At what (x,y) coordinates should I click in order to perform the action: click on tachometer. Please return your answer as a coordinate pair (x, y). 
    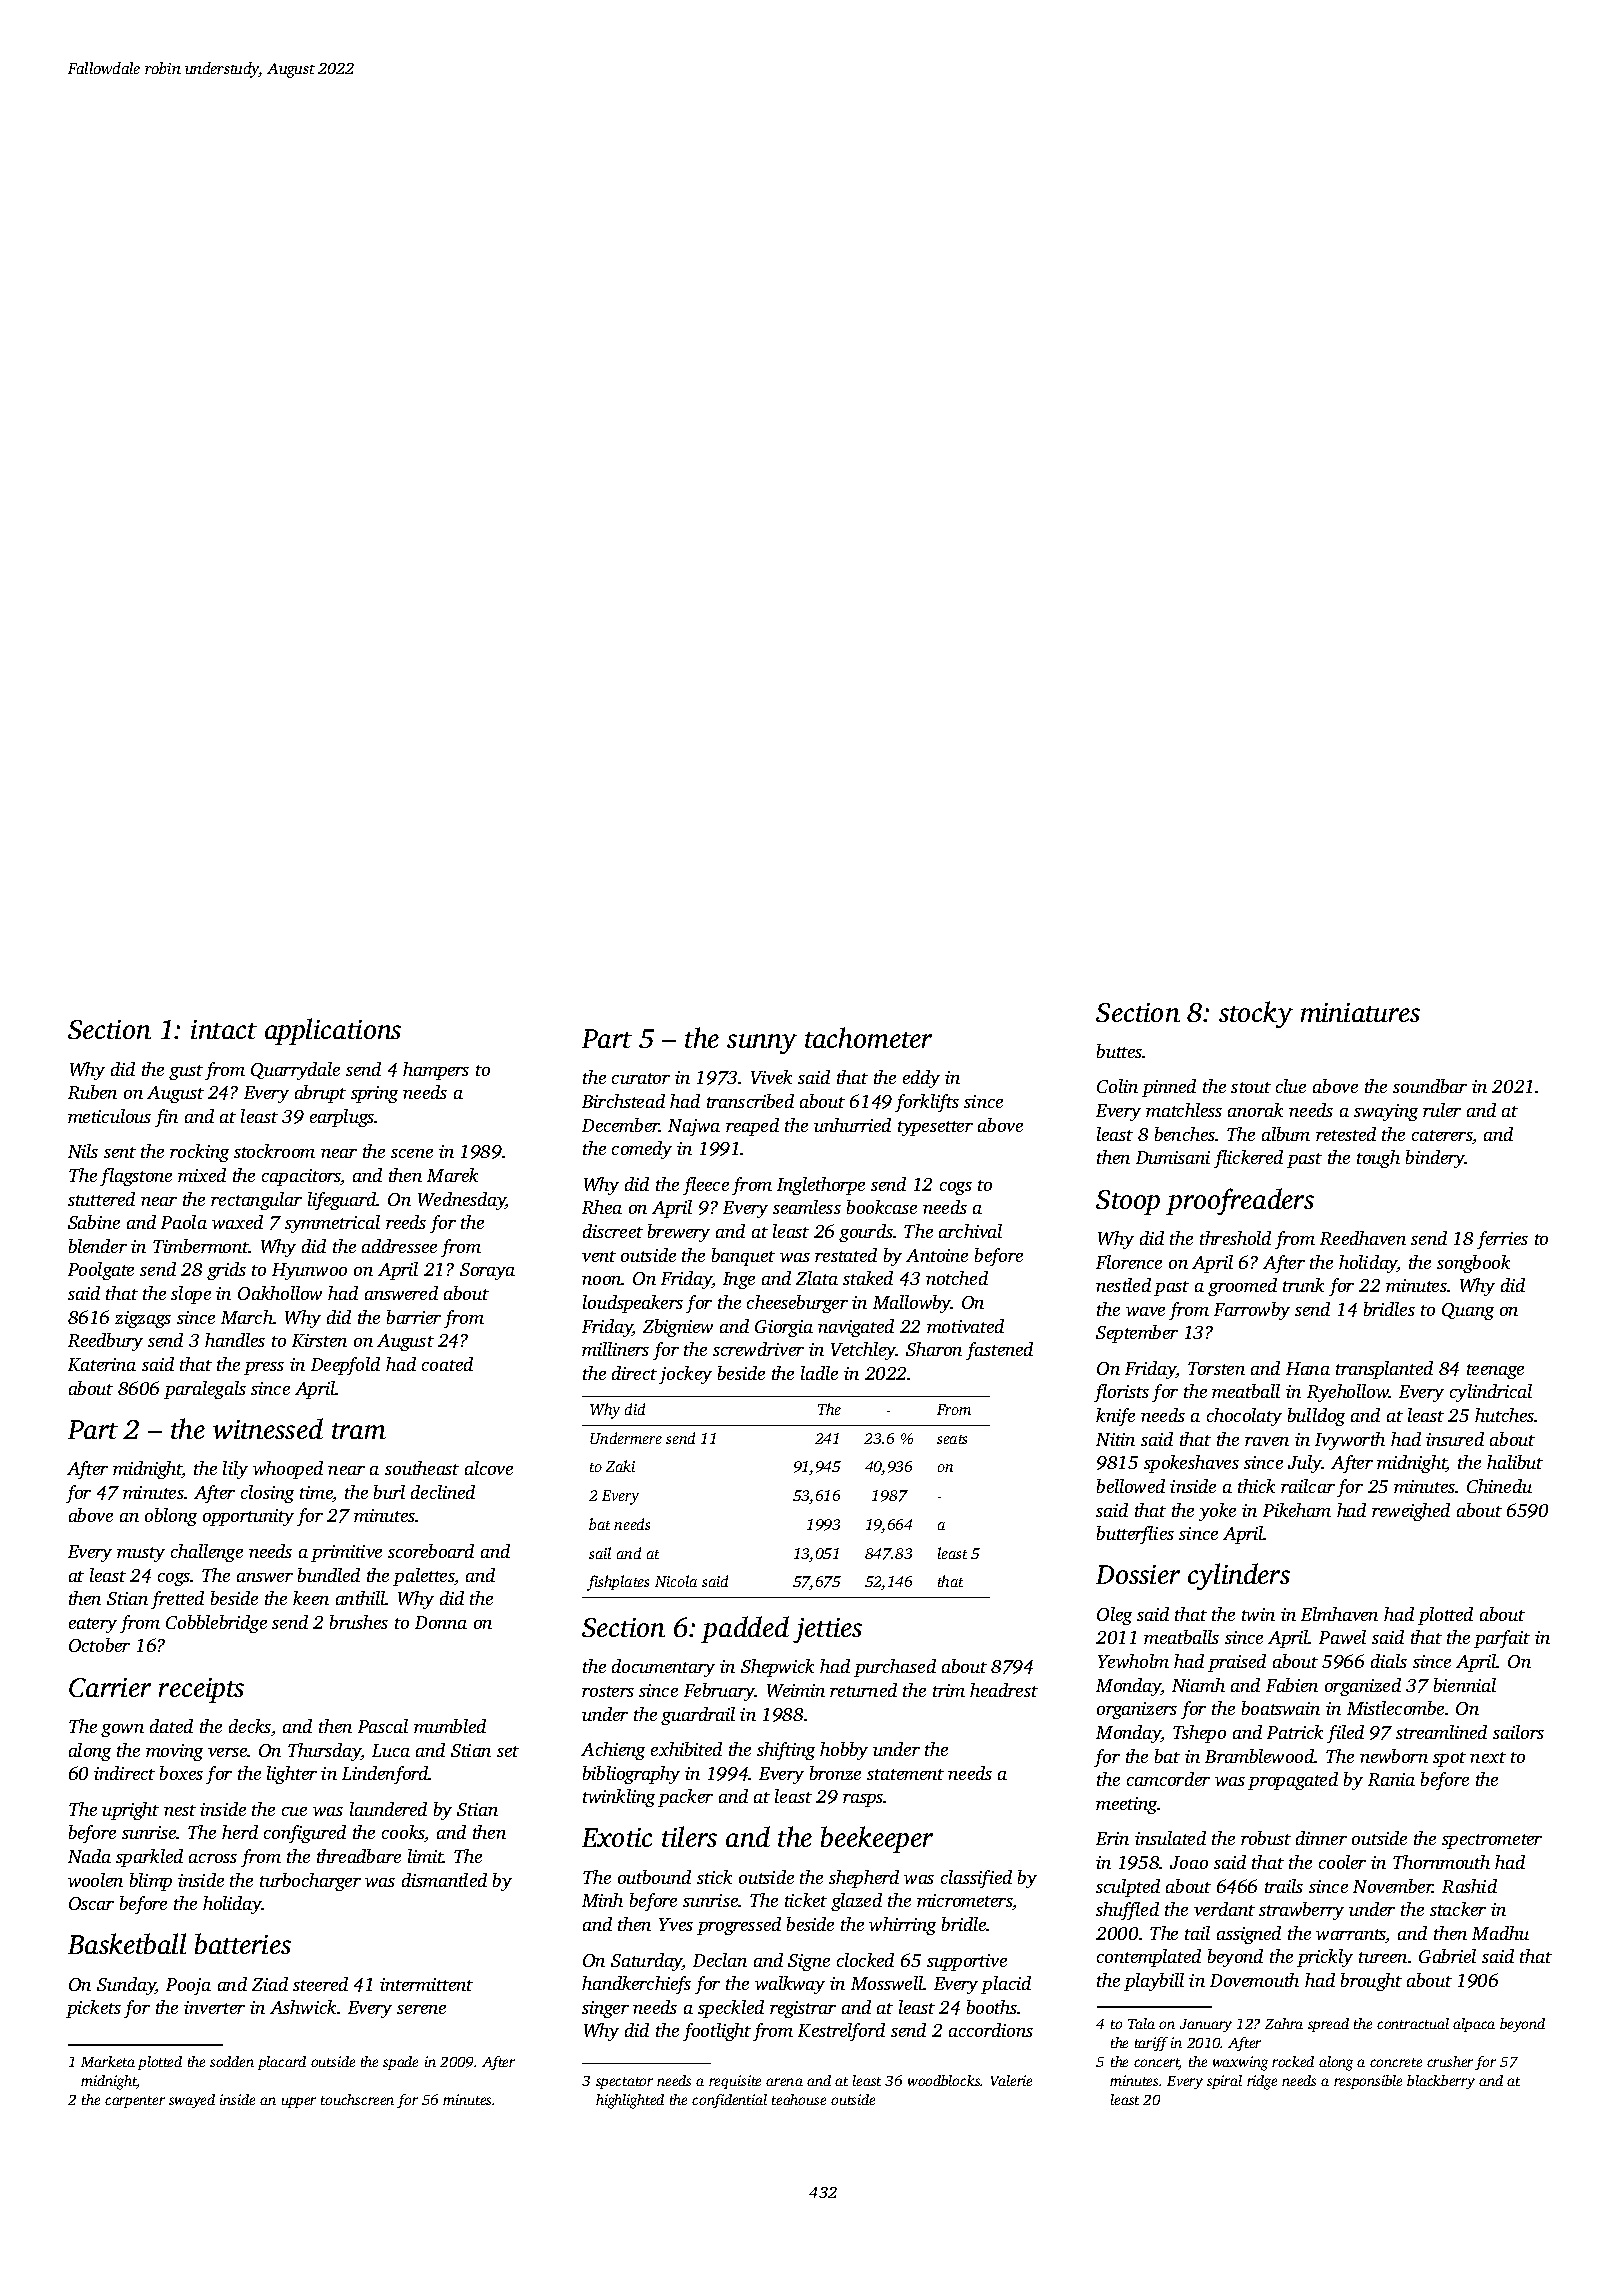
    Looking at the image, I should click on (868, 1037).
